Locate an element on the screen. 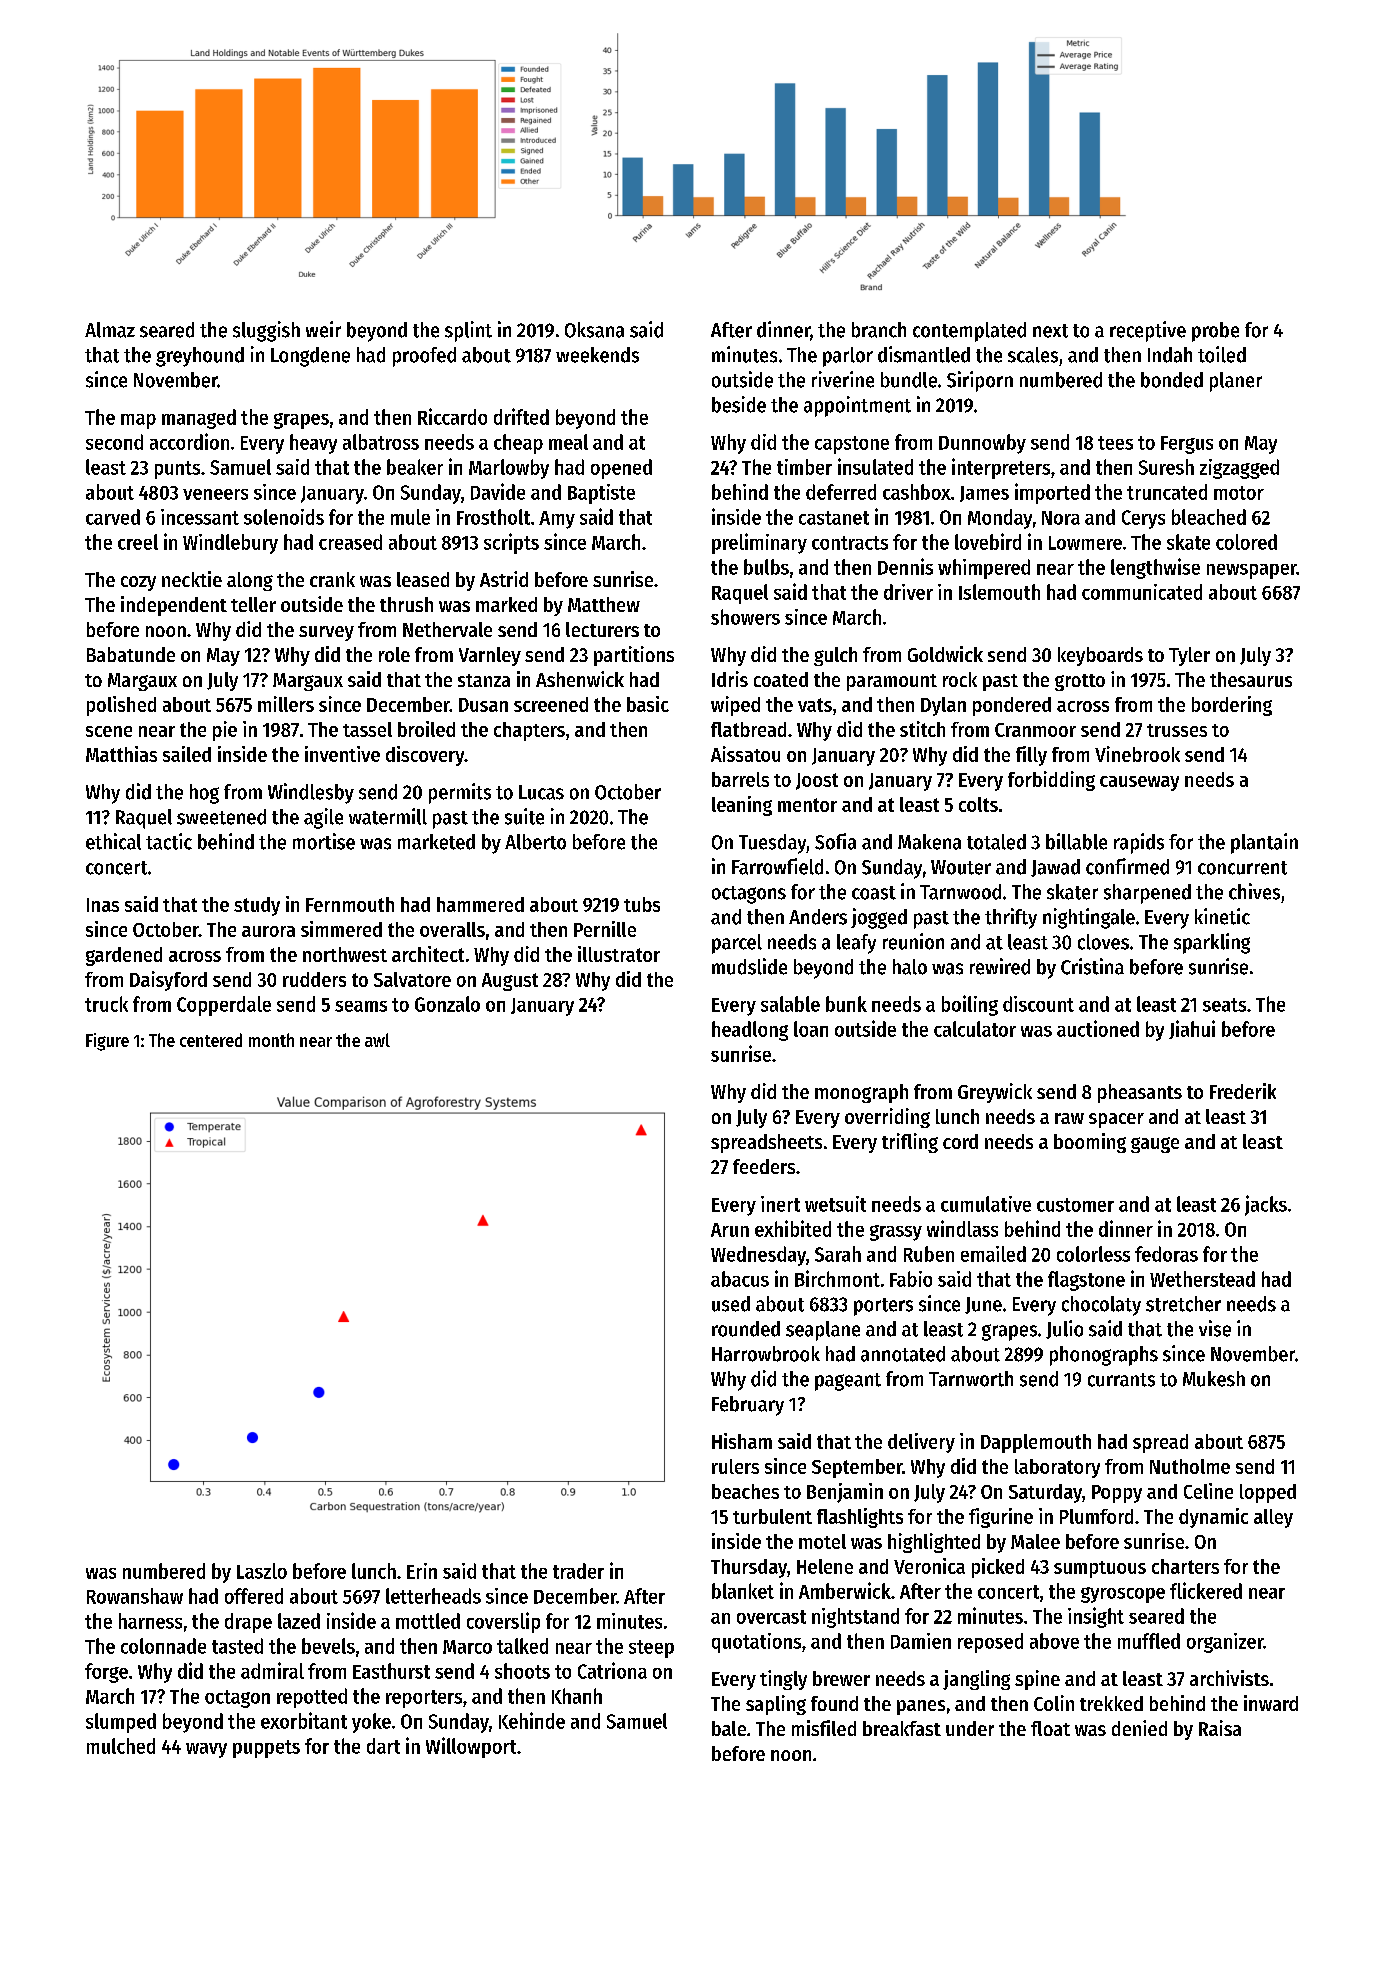 This screenshot has height=1969, width=1386. Wetherstead is located at coordinates (1202, 1279).
